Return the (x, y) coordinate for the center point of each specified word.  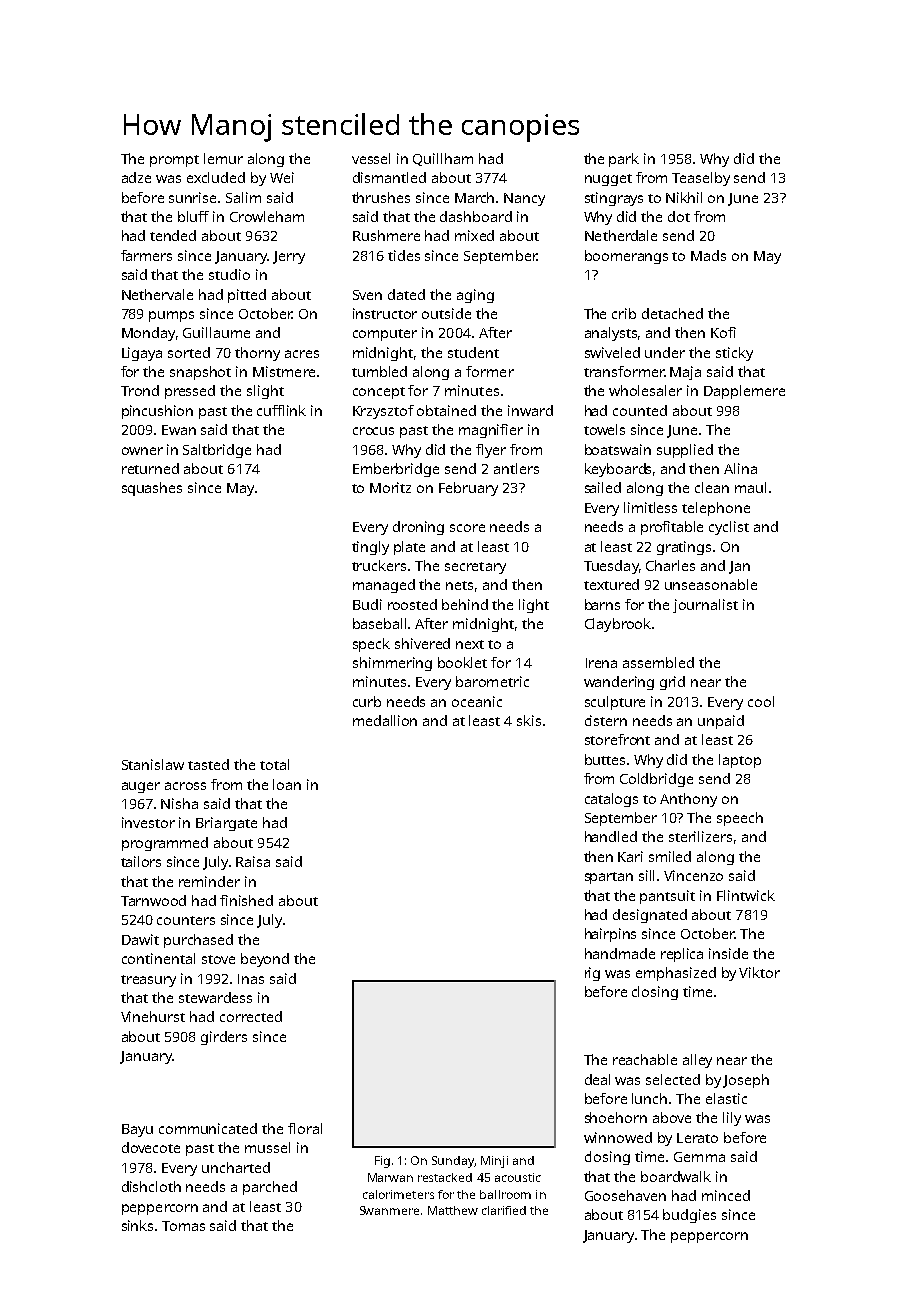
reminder (209, 881)
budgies (689, 1216)
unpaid (721, 722)
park (624, 160)
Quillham (443, 159)
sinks (137, 1225)
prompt (174, 161)
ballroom (505, 1194)
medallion (385, 720)
